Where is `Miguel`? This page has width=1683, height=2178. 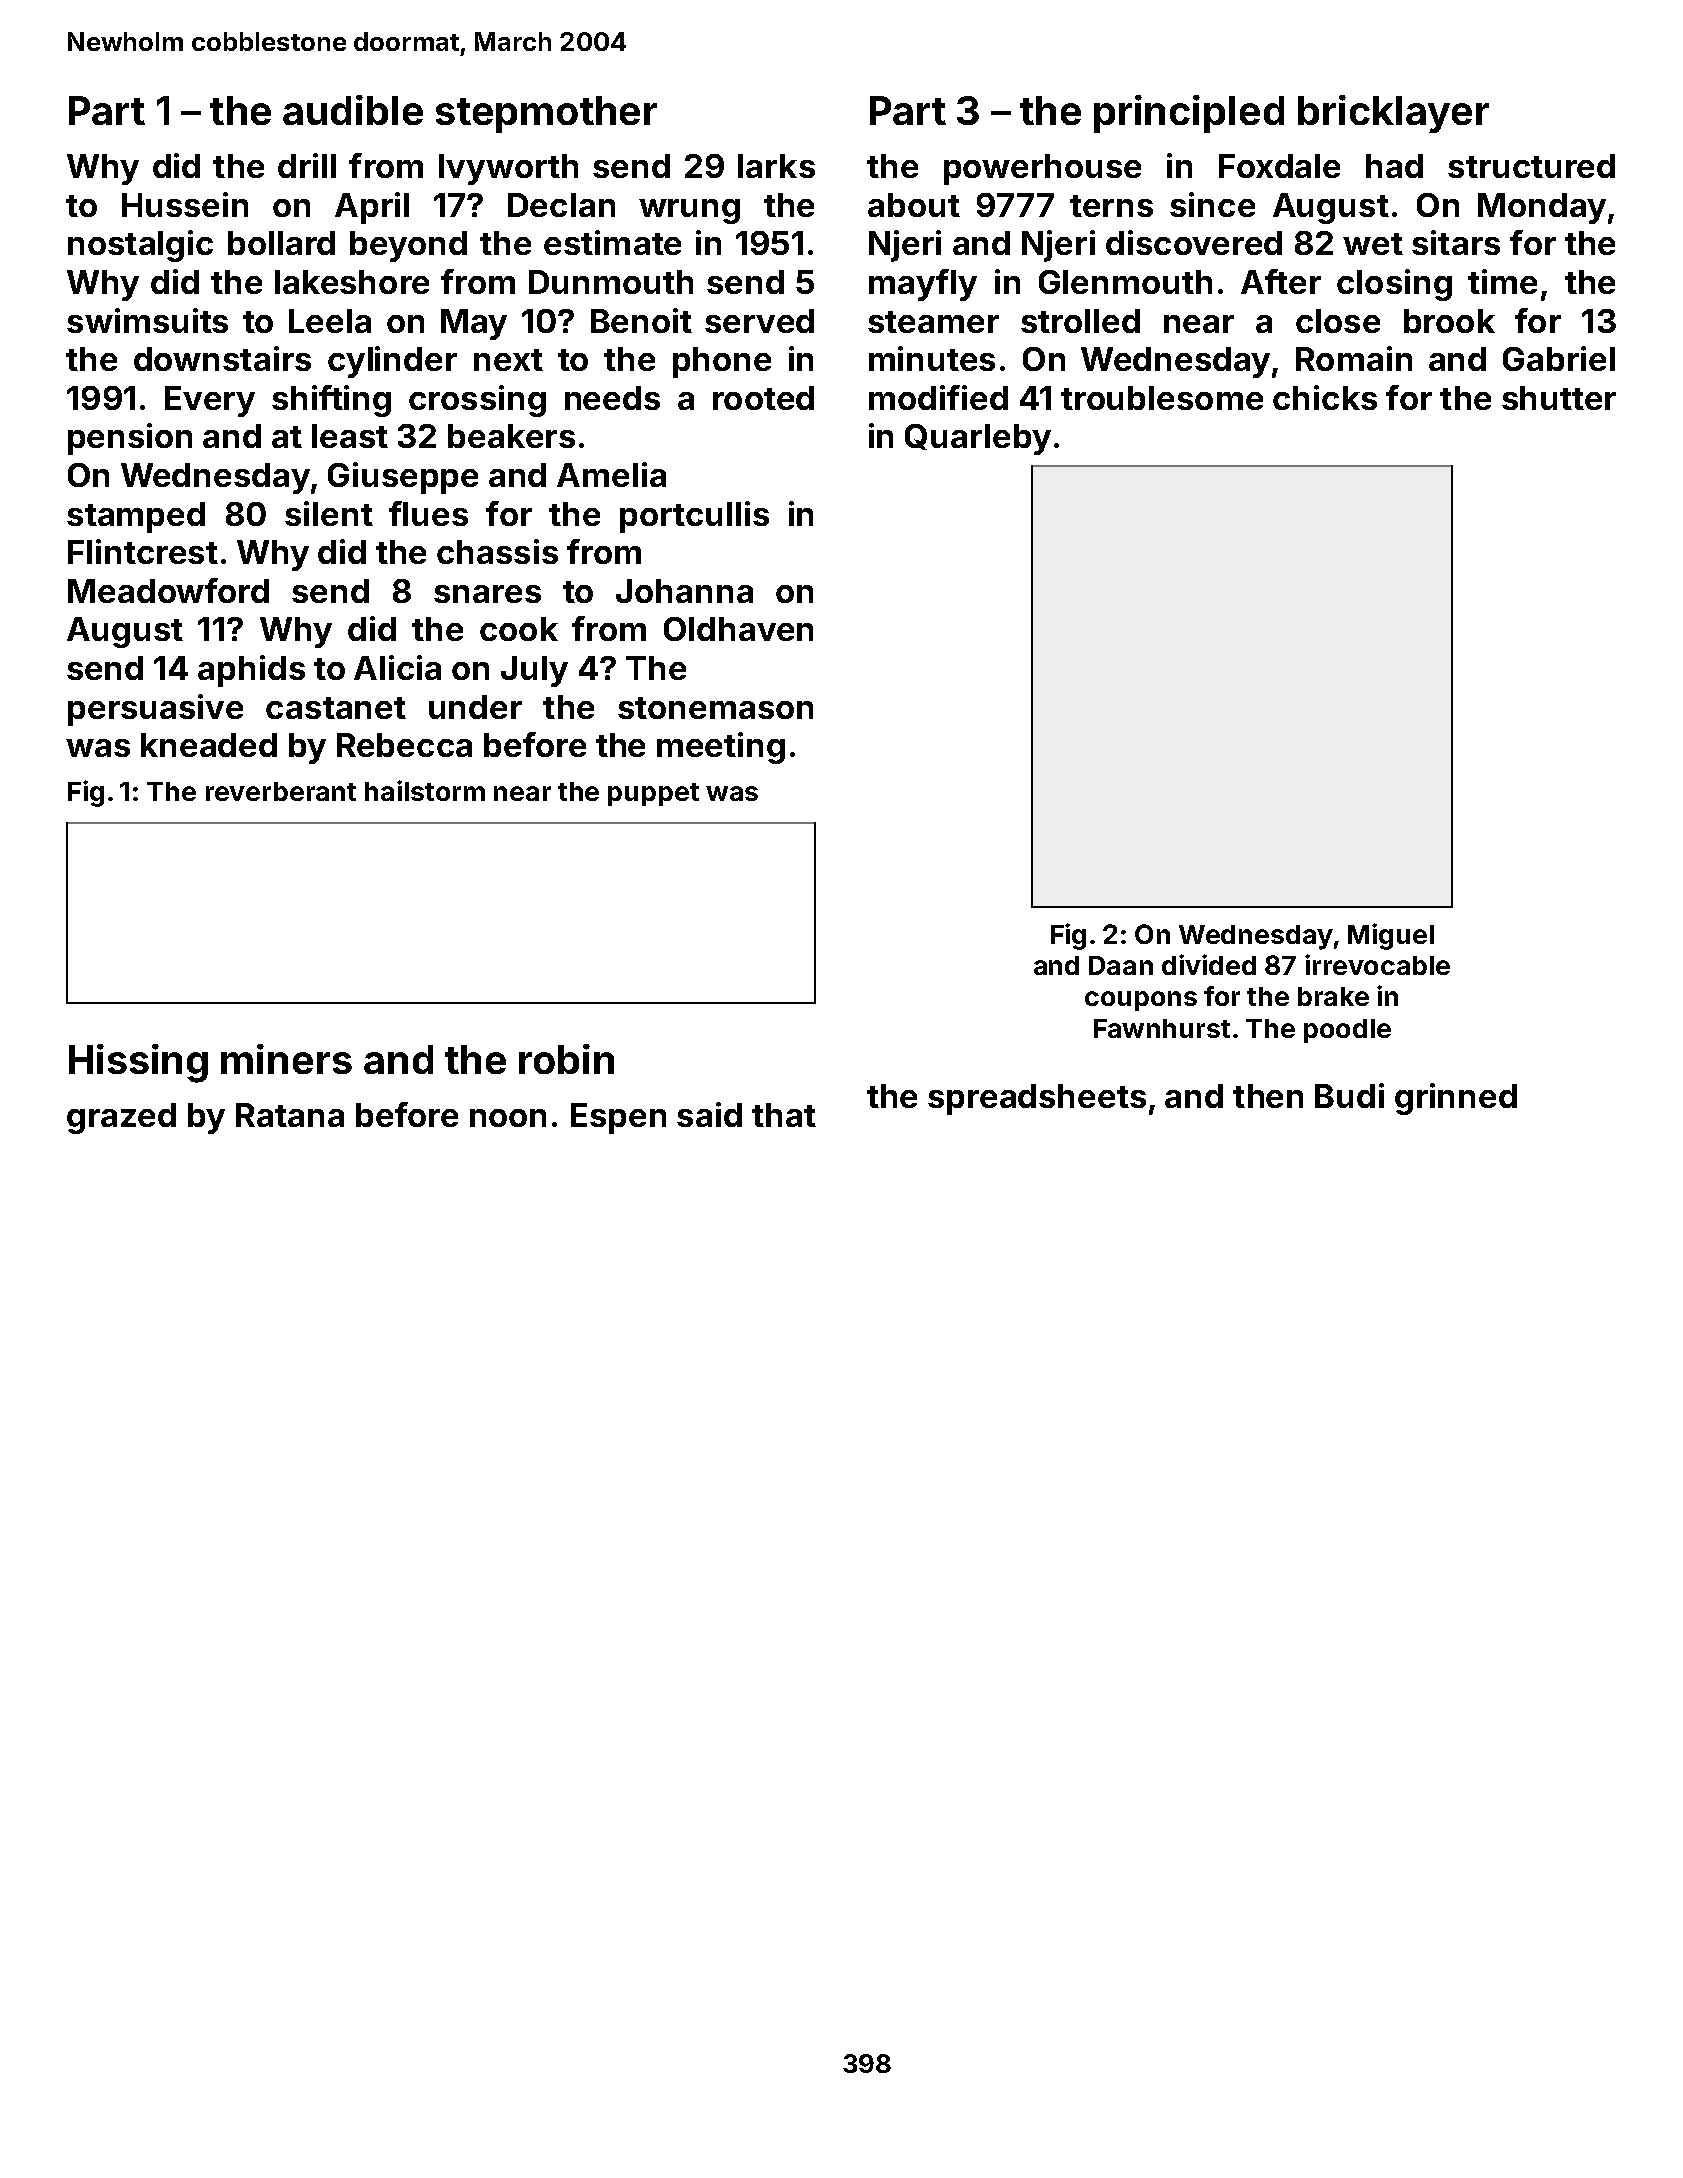 Miguel is located at coordinates (1391, 936).
